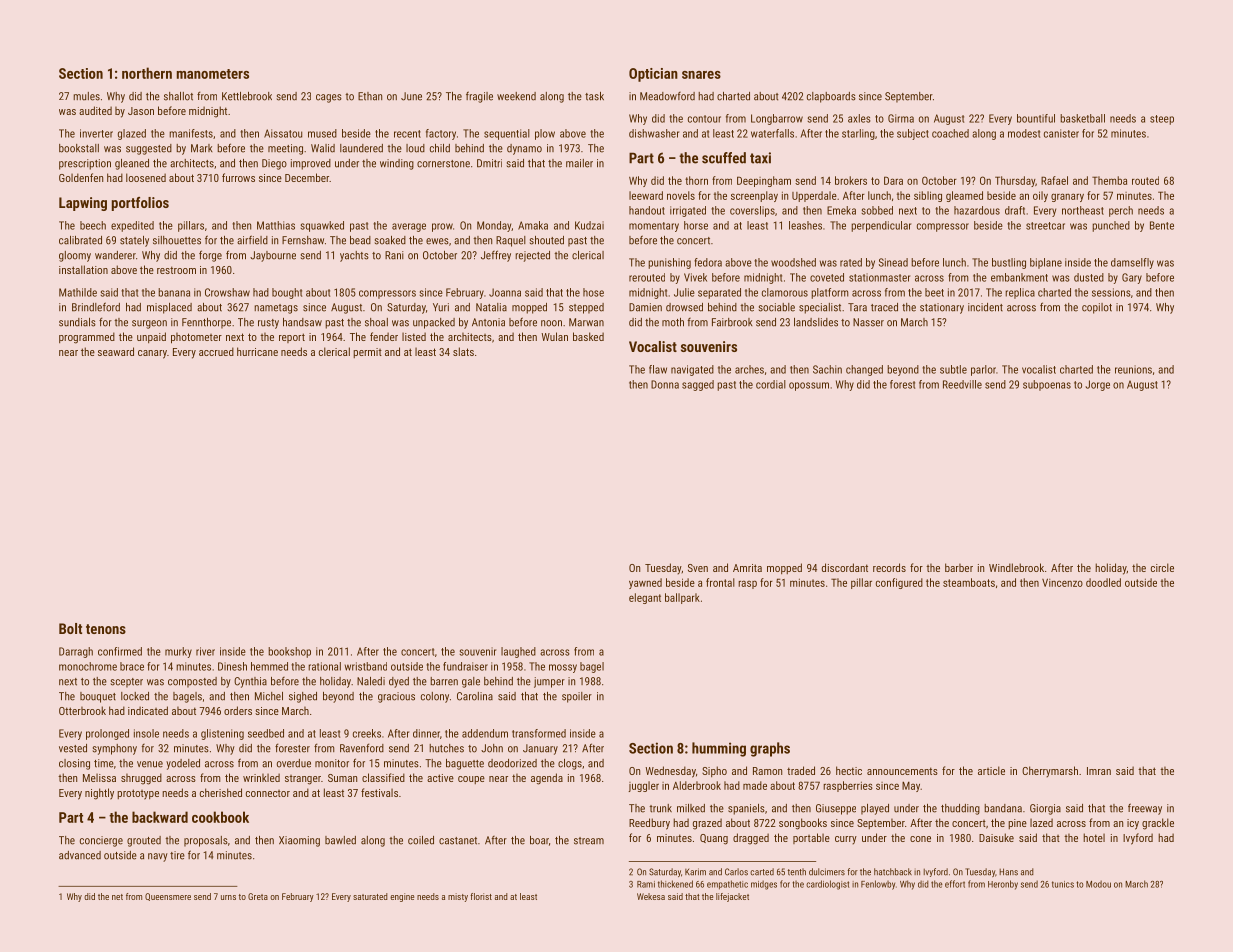 The height and width of the document is (952, 1233). Describe the element at coordinates (152, 354) in the document. I see `canary` at that location.
